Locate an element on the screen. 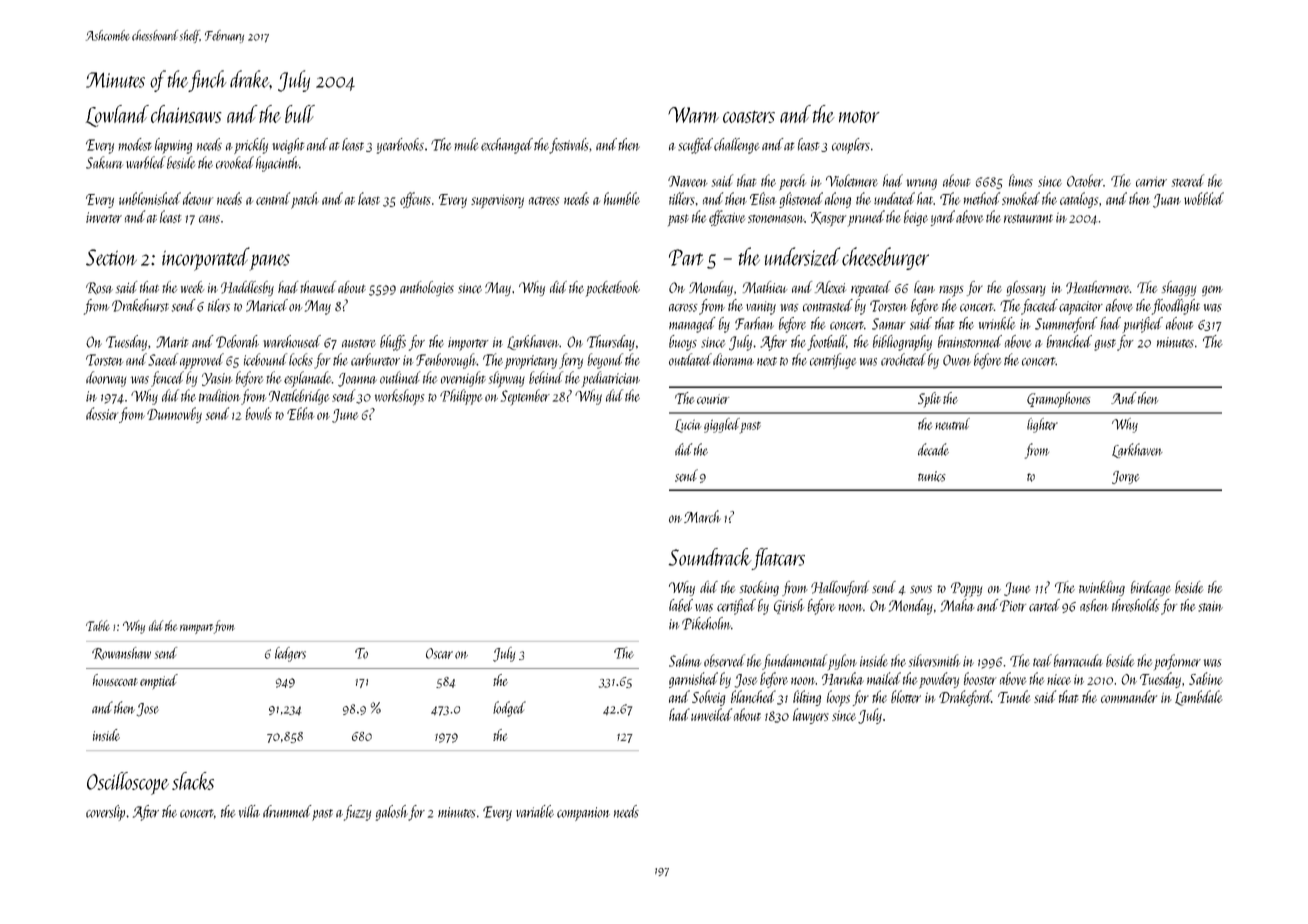 The image size is (1308, 924). garnished is located at coordinates (693, 680).
